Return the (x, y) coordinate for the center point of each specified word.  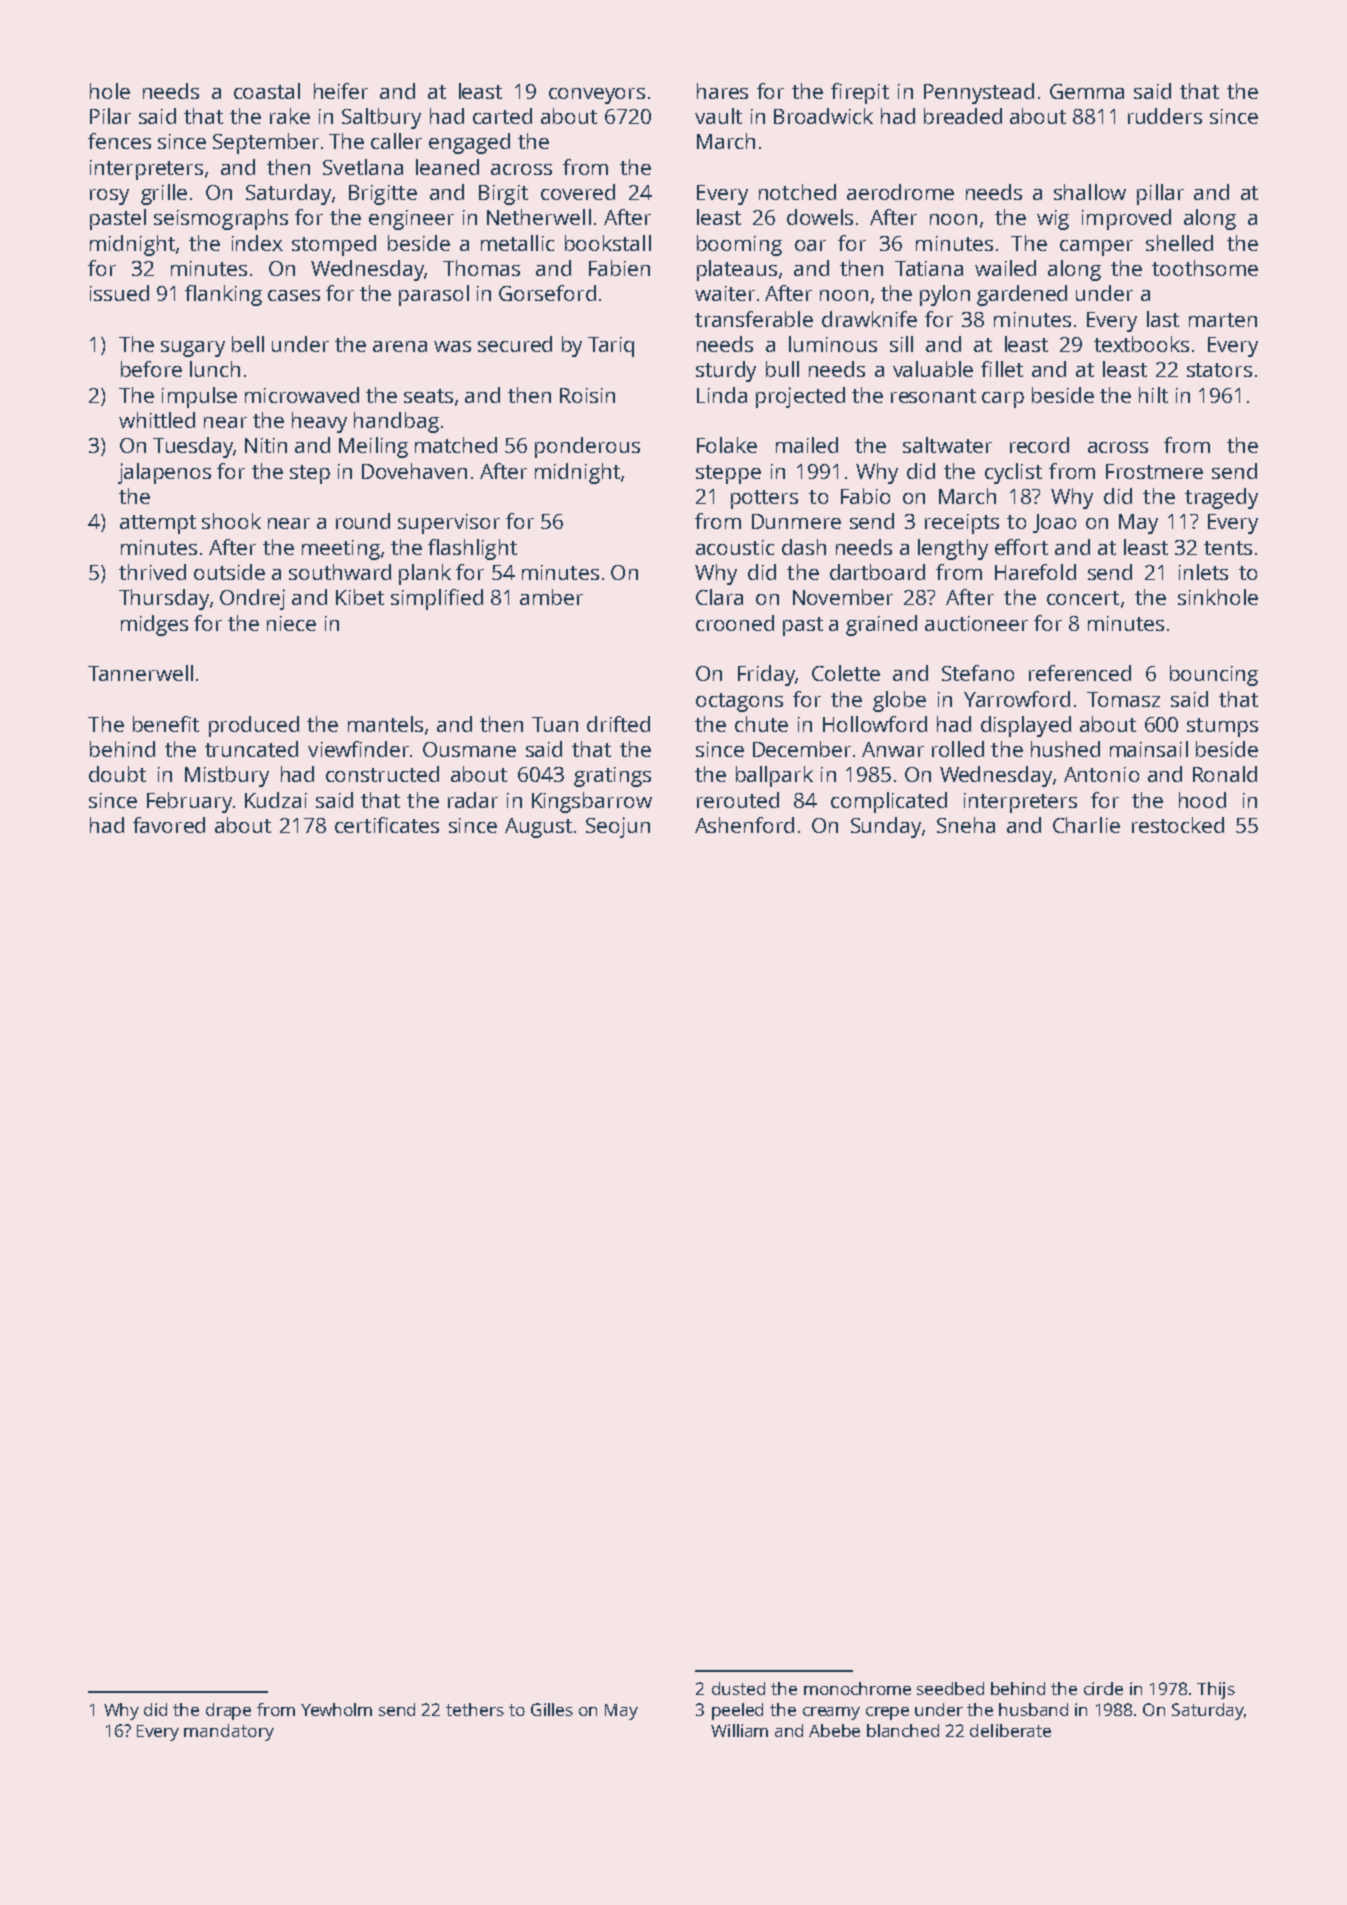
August (538, 828)
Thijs (1216, 1690)
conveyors (597, 96)
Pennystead (979, 93)
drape (228, 1711)
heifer (341, 91)
